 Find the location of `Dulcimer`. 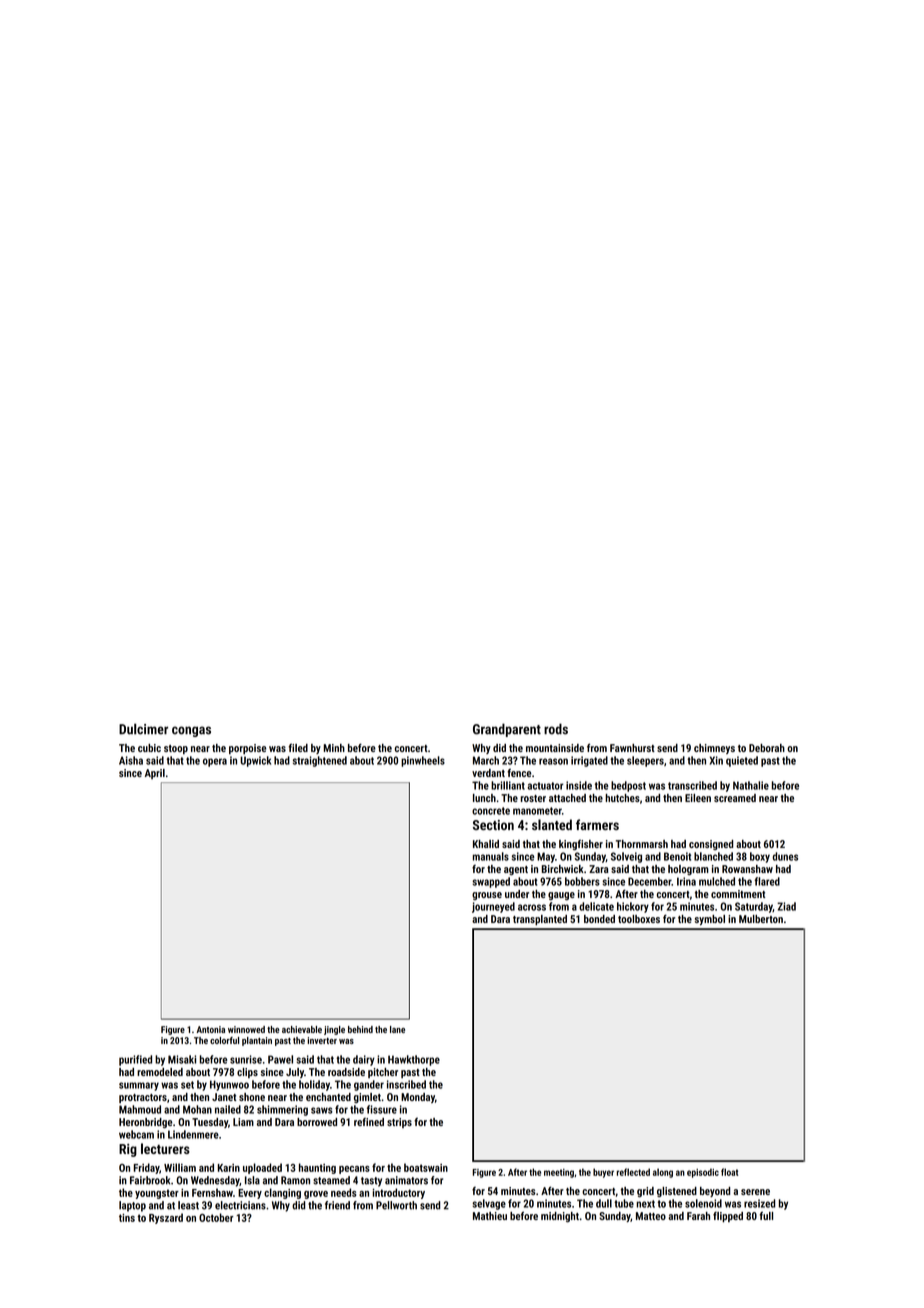

Dulcimer is located at coordinates (143, 729).
